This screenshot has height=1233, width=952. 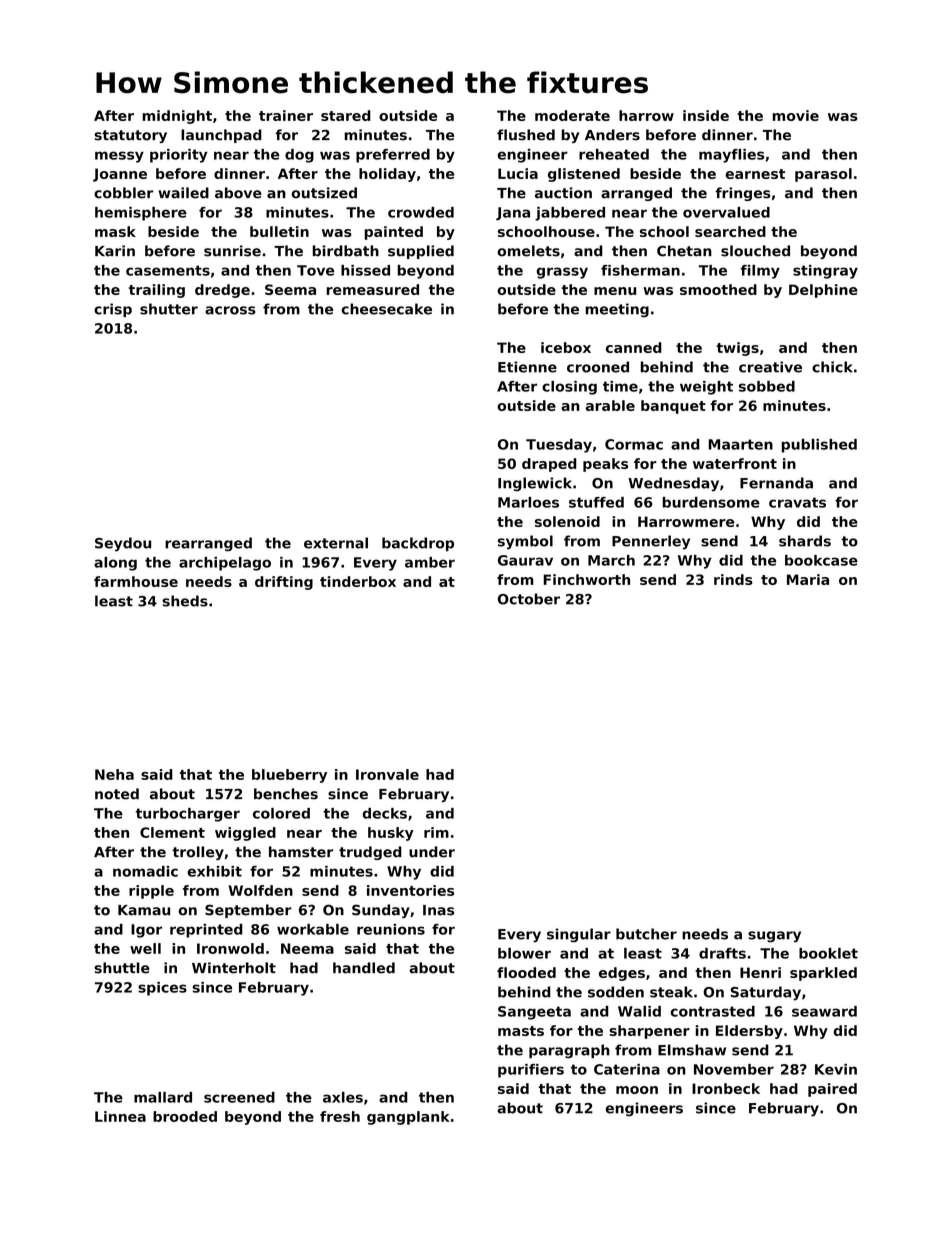 What do you see at coordinates (162, 989) in the screenshot?
I see `spices` at bounding box center [162, 989].
